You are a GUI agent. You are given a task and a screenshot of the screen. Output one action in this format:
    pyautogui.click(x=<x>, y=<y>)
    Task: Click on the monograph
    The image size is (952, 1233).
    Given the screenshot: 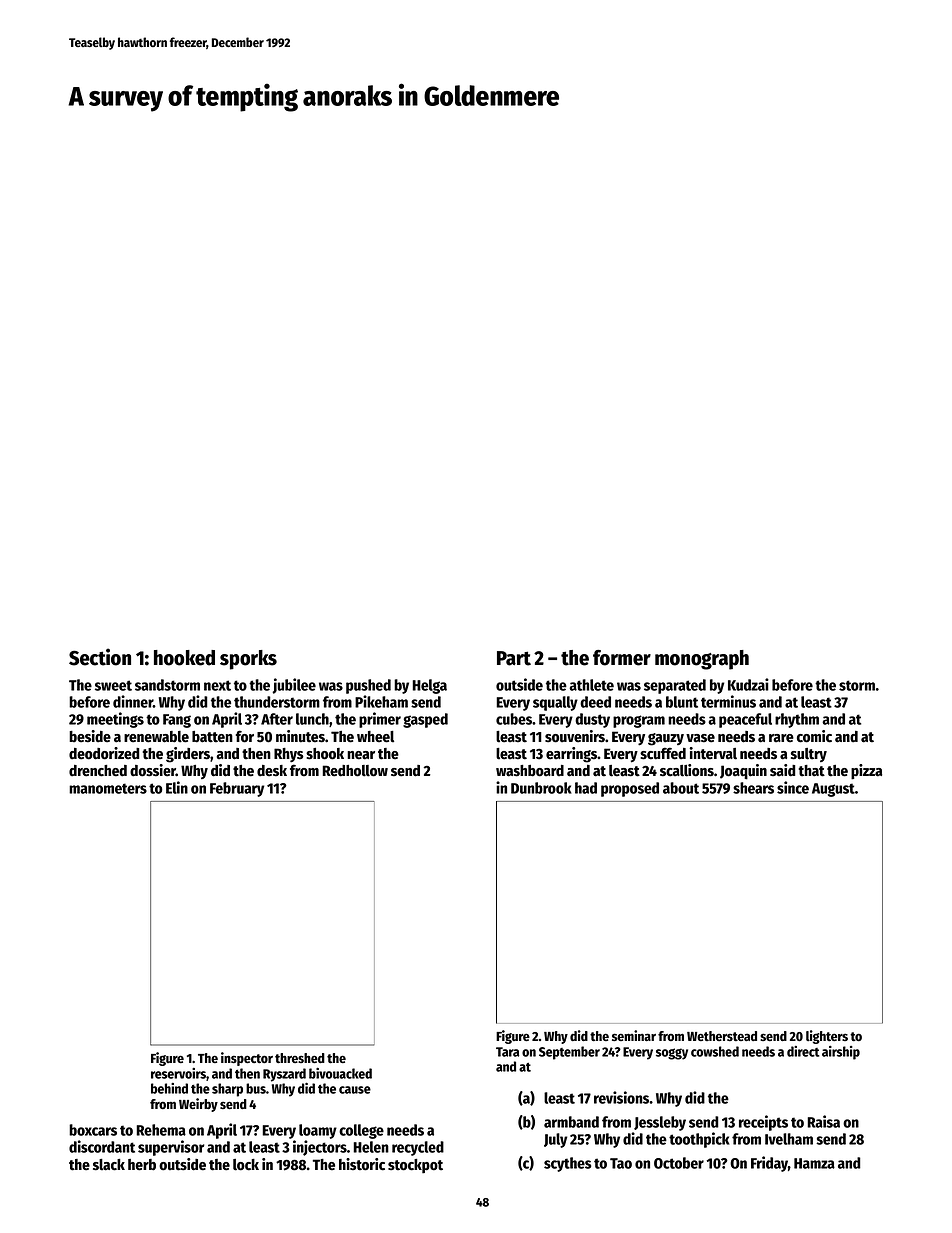 What is the action you would take?
    pyautogui.click(x=702, y=660)
